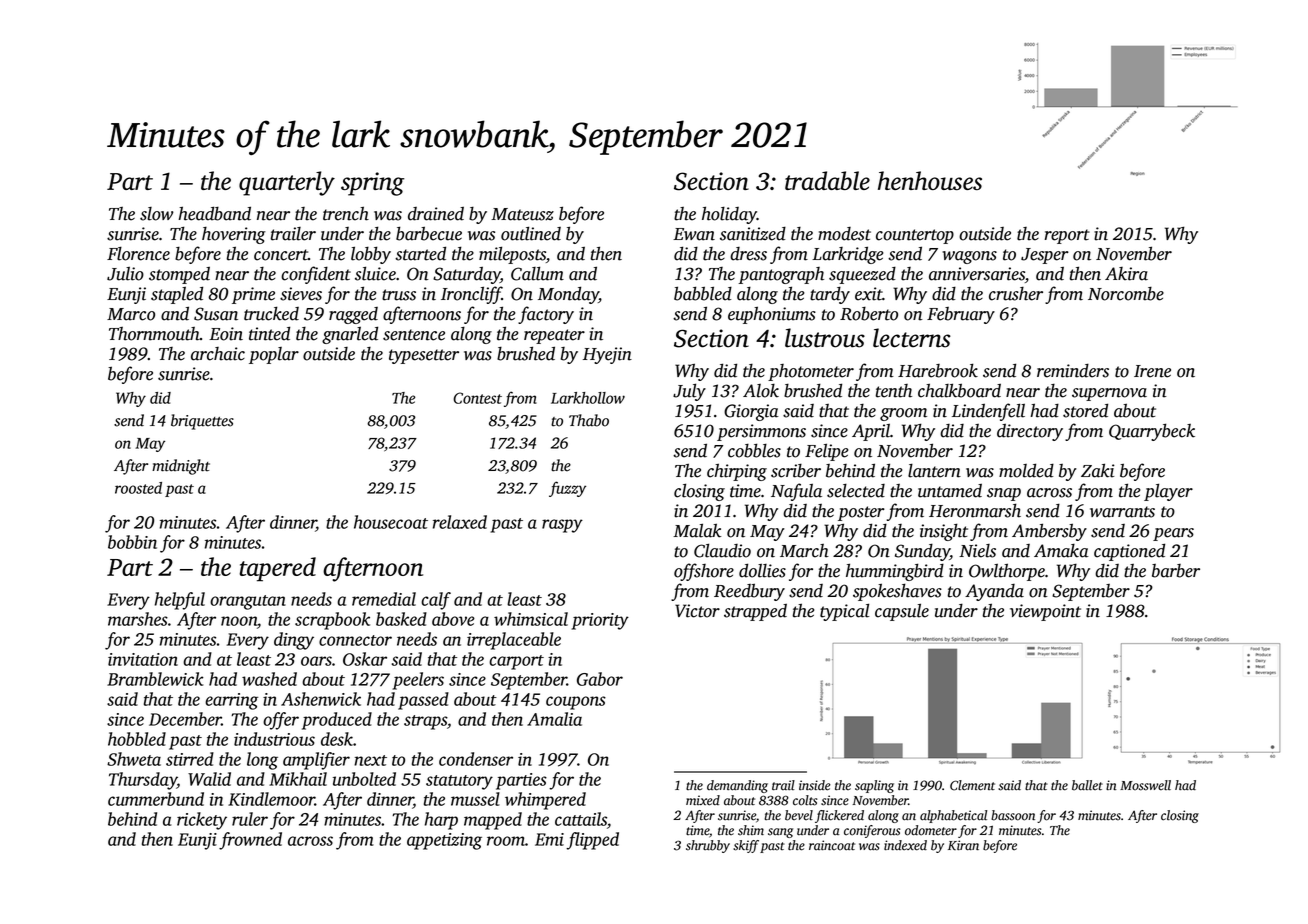  I want to click on fuzzy, so click(567, 489).
